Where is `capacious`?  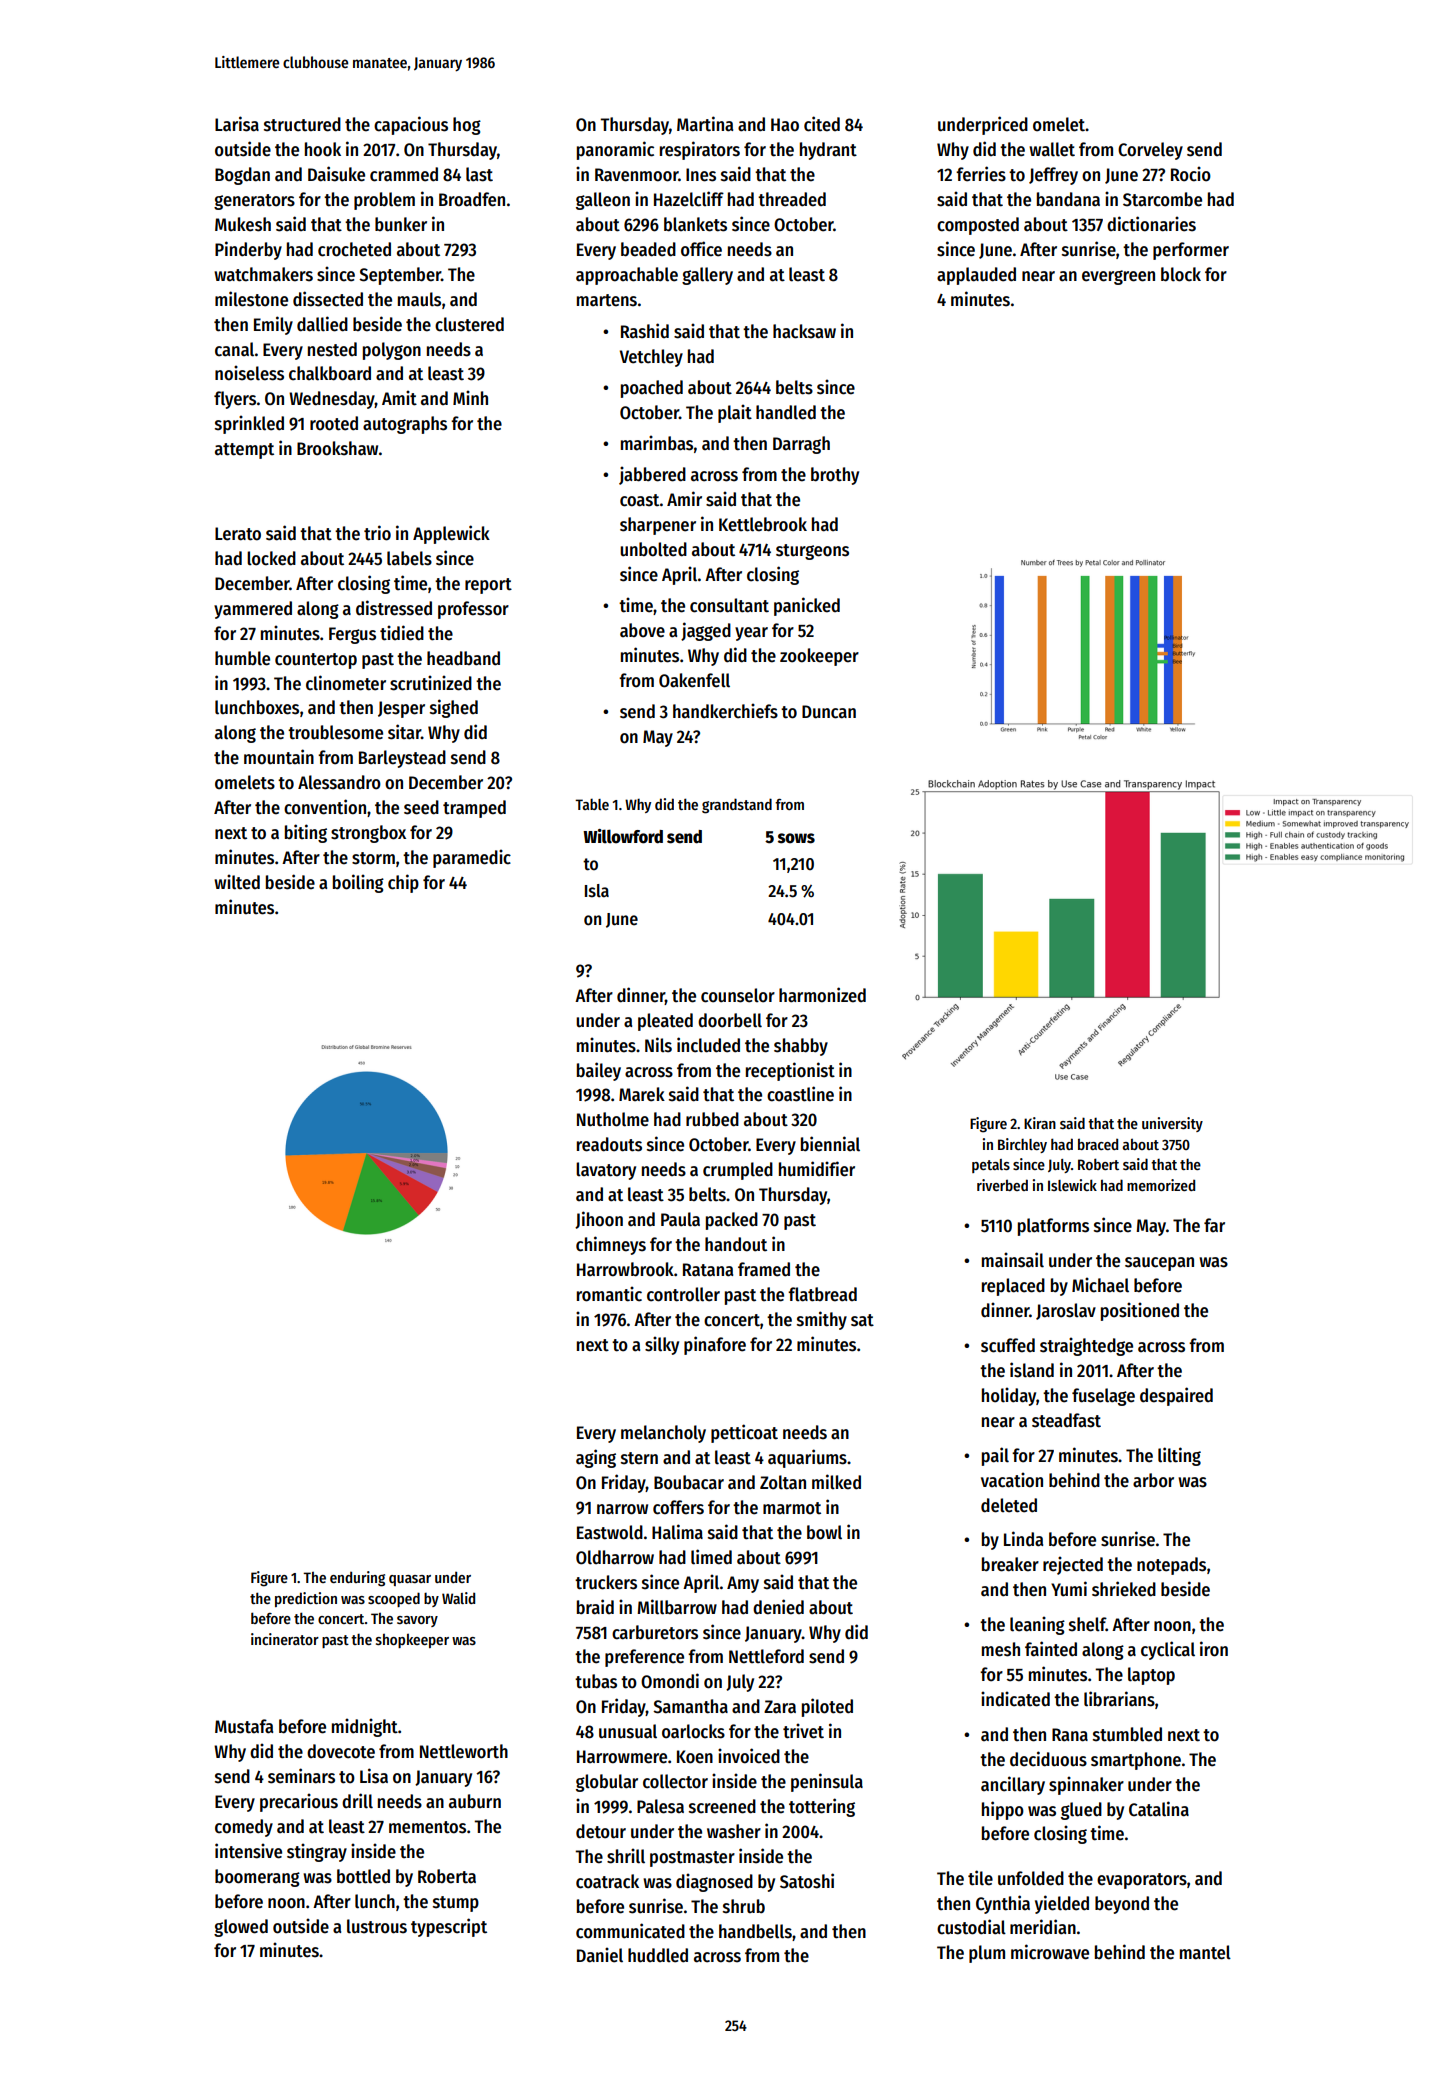 capacious is located at coordinates (411, 125).
